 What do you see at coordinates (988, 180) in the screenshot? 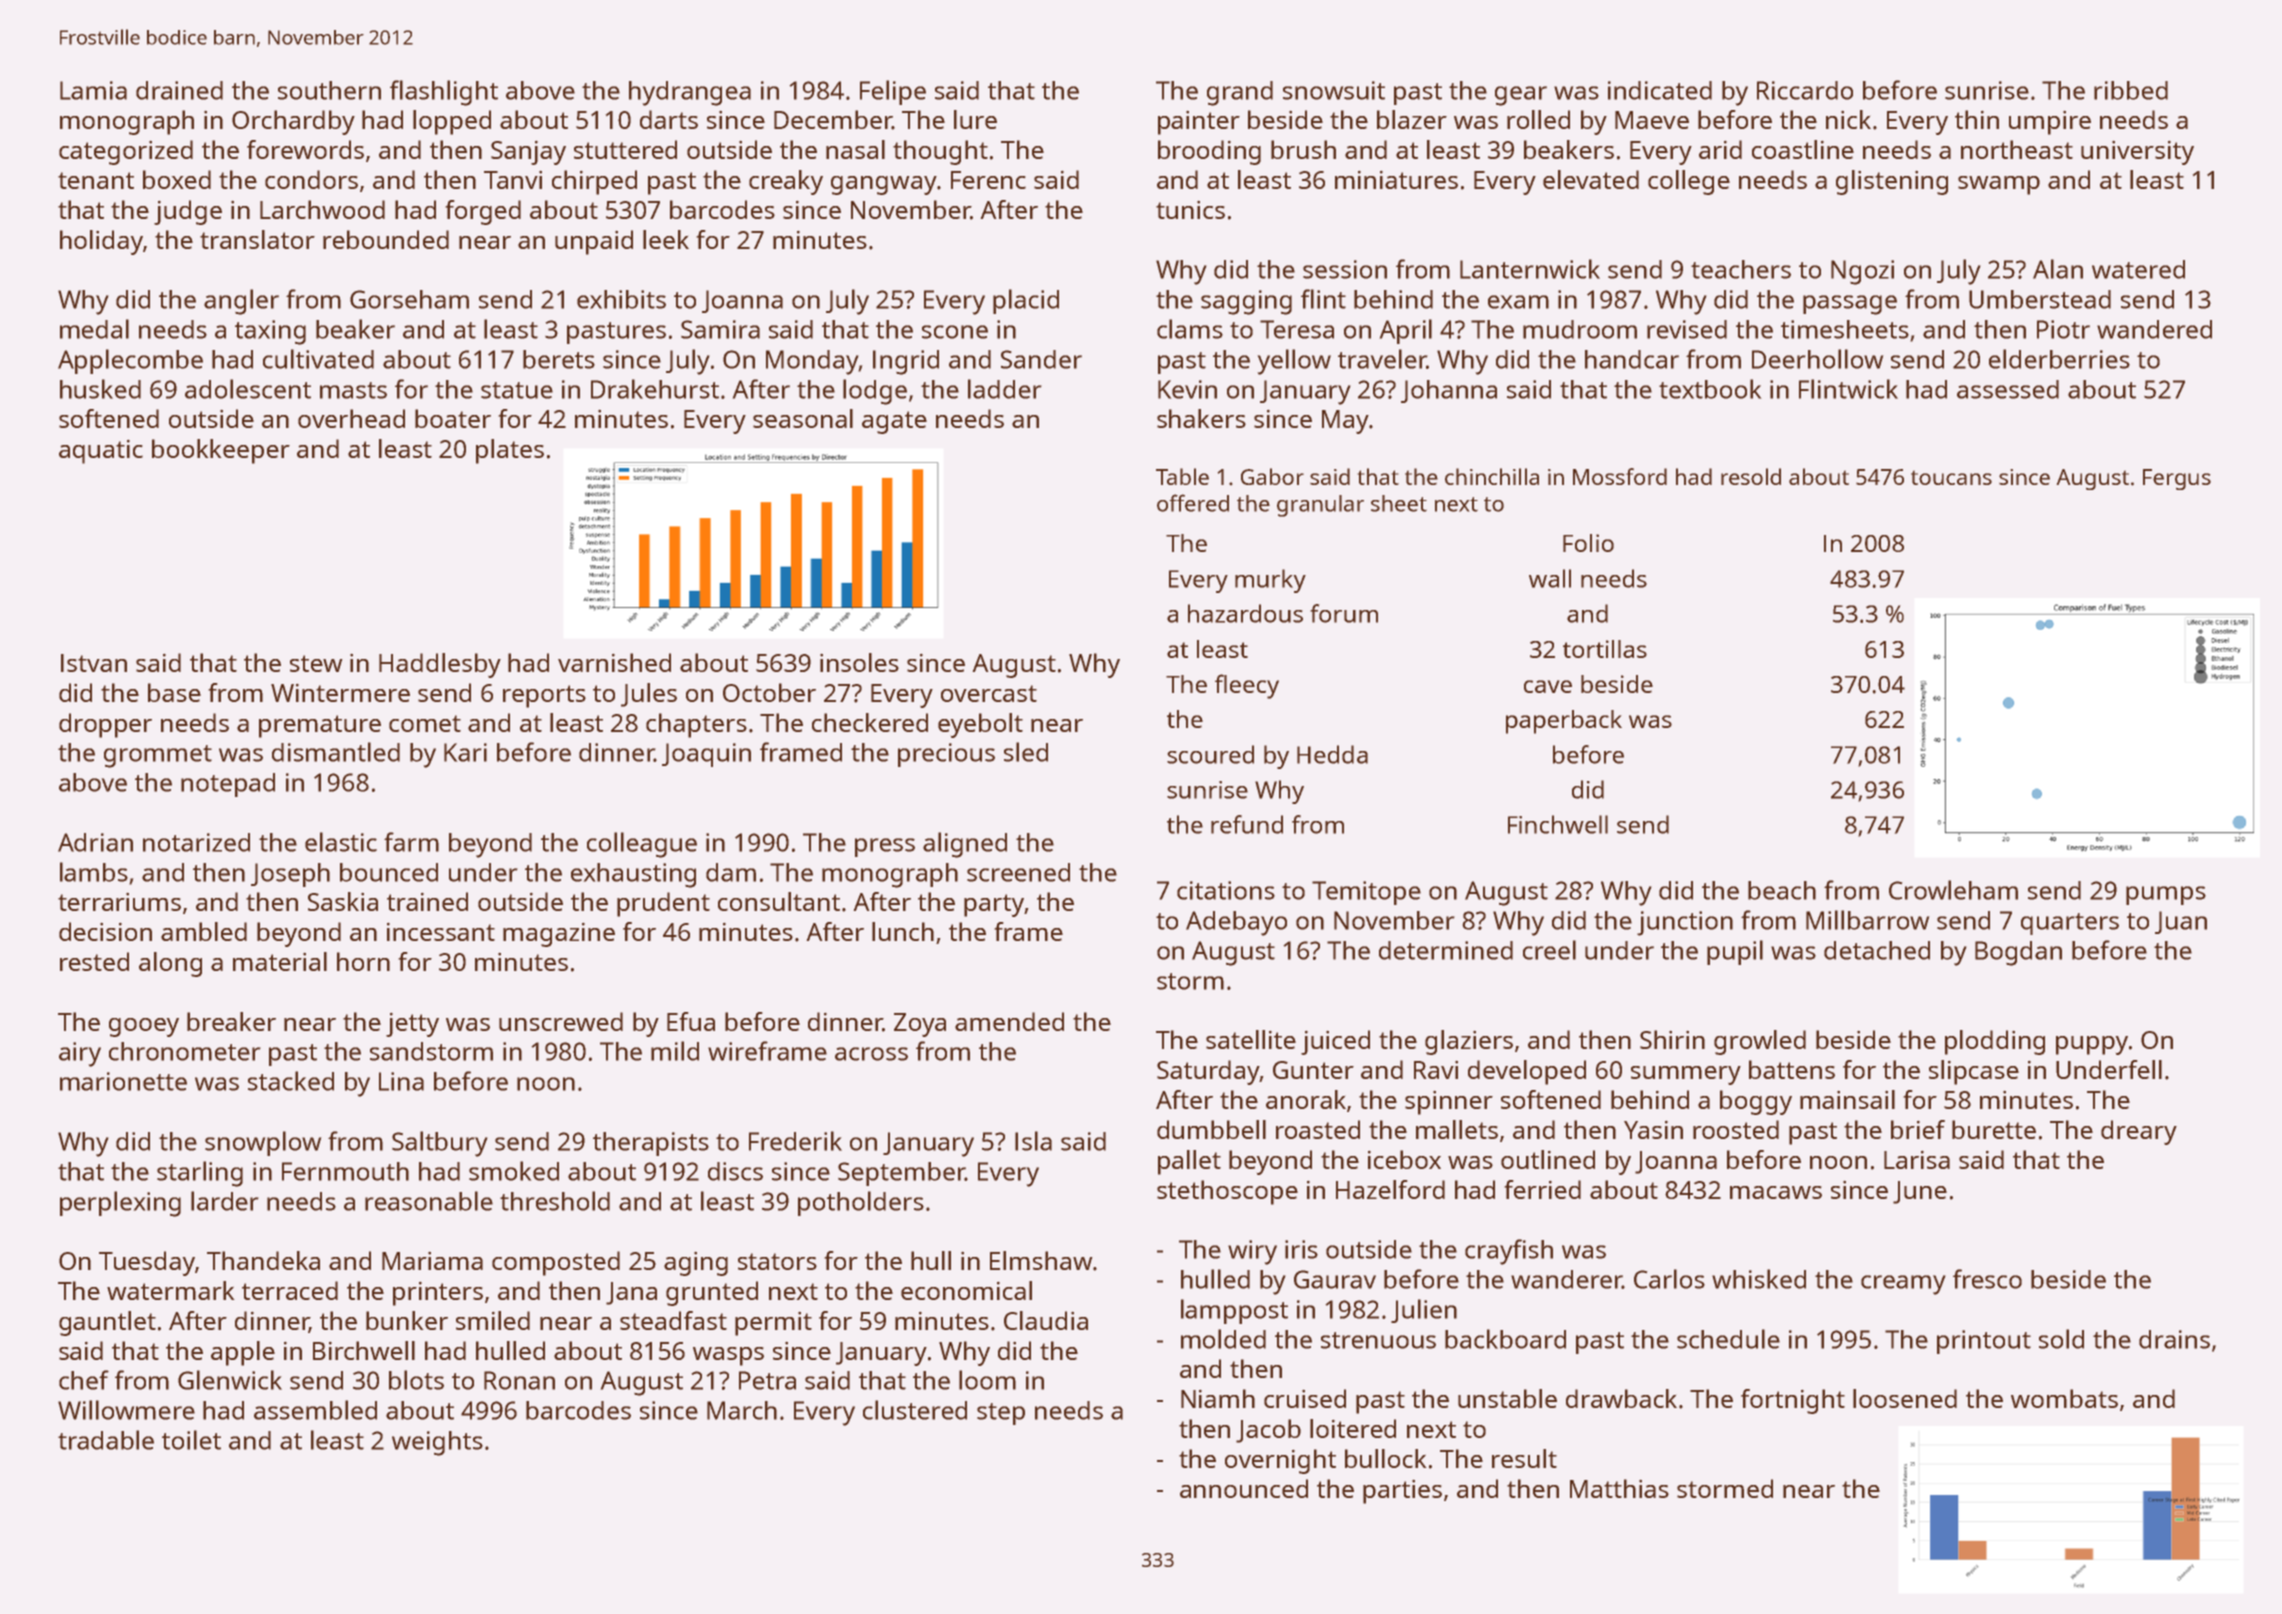
I see `Ferenc` at bounding box center [988, 180].
